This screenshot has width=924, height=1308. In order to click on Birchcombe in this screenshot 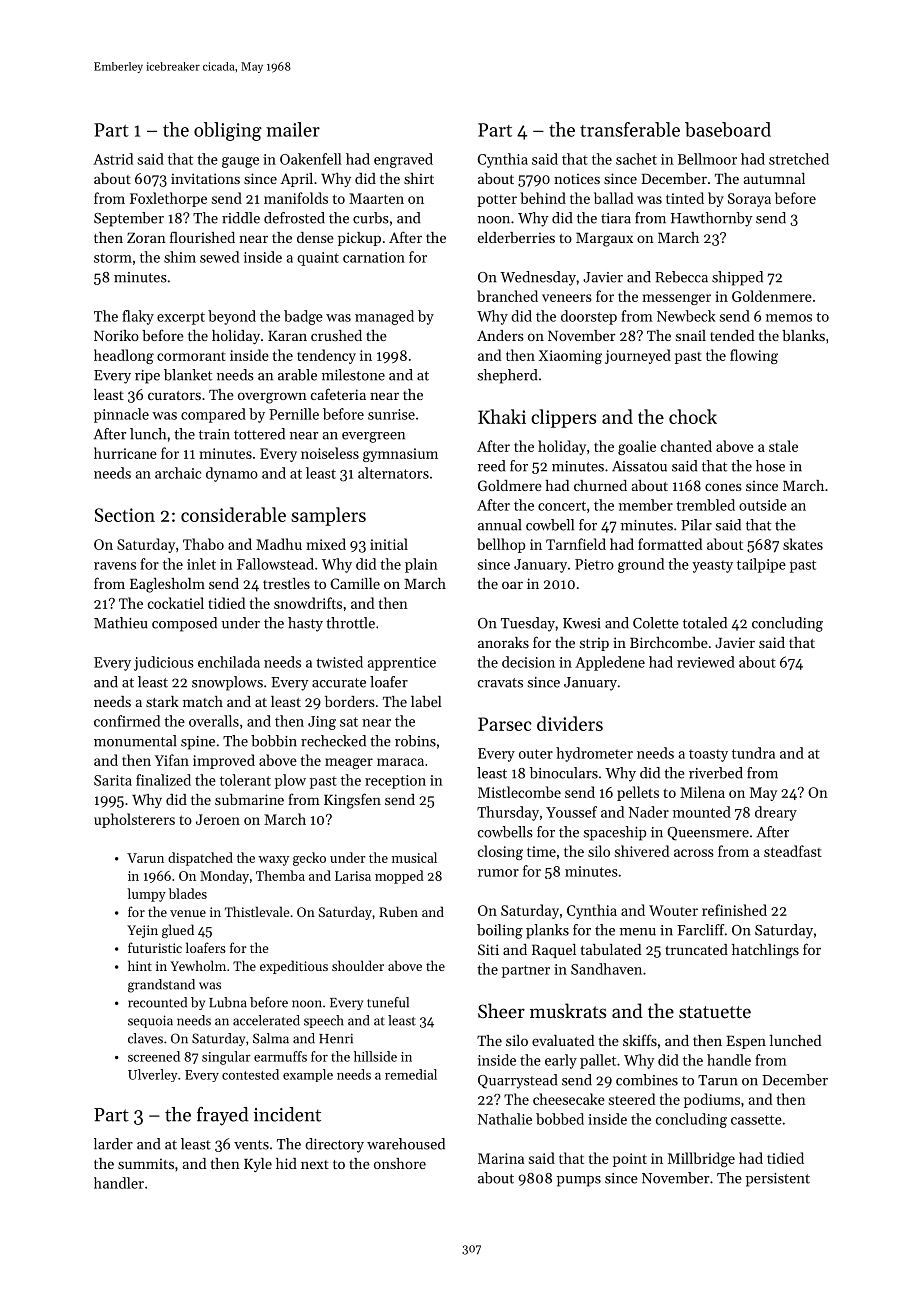, I will do `click(669, 642)`.
